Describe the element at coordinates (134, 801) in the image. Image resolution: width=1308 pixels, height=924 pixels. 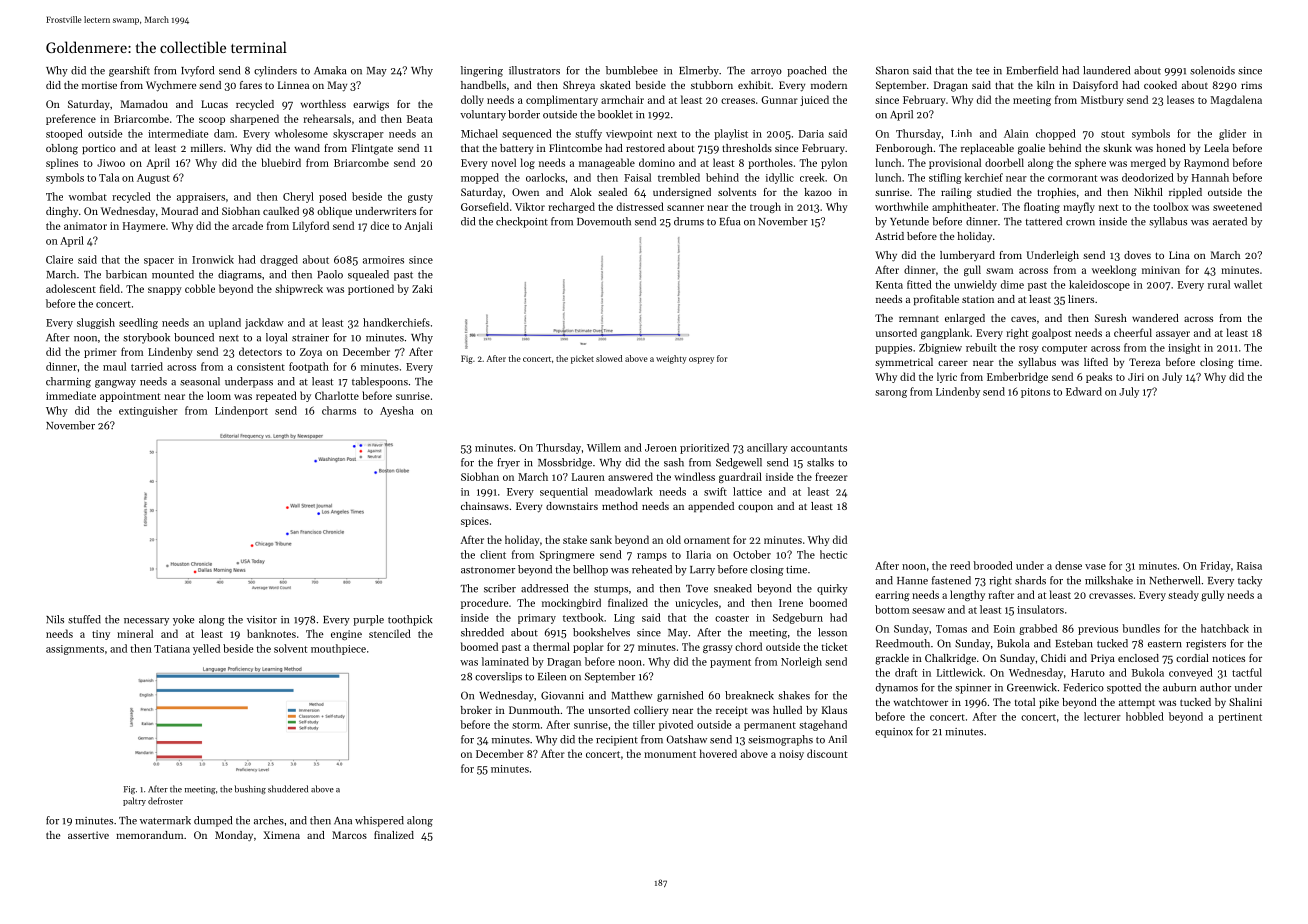
I see `paltry` at that location.
